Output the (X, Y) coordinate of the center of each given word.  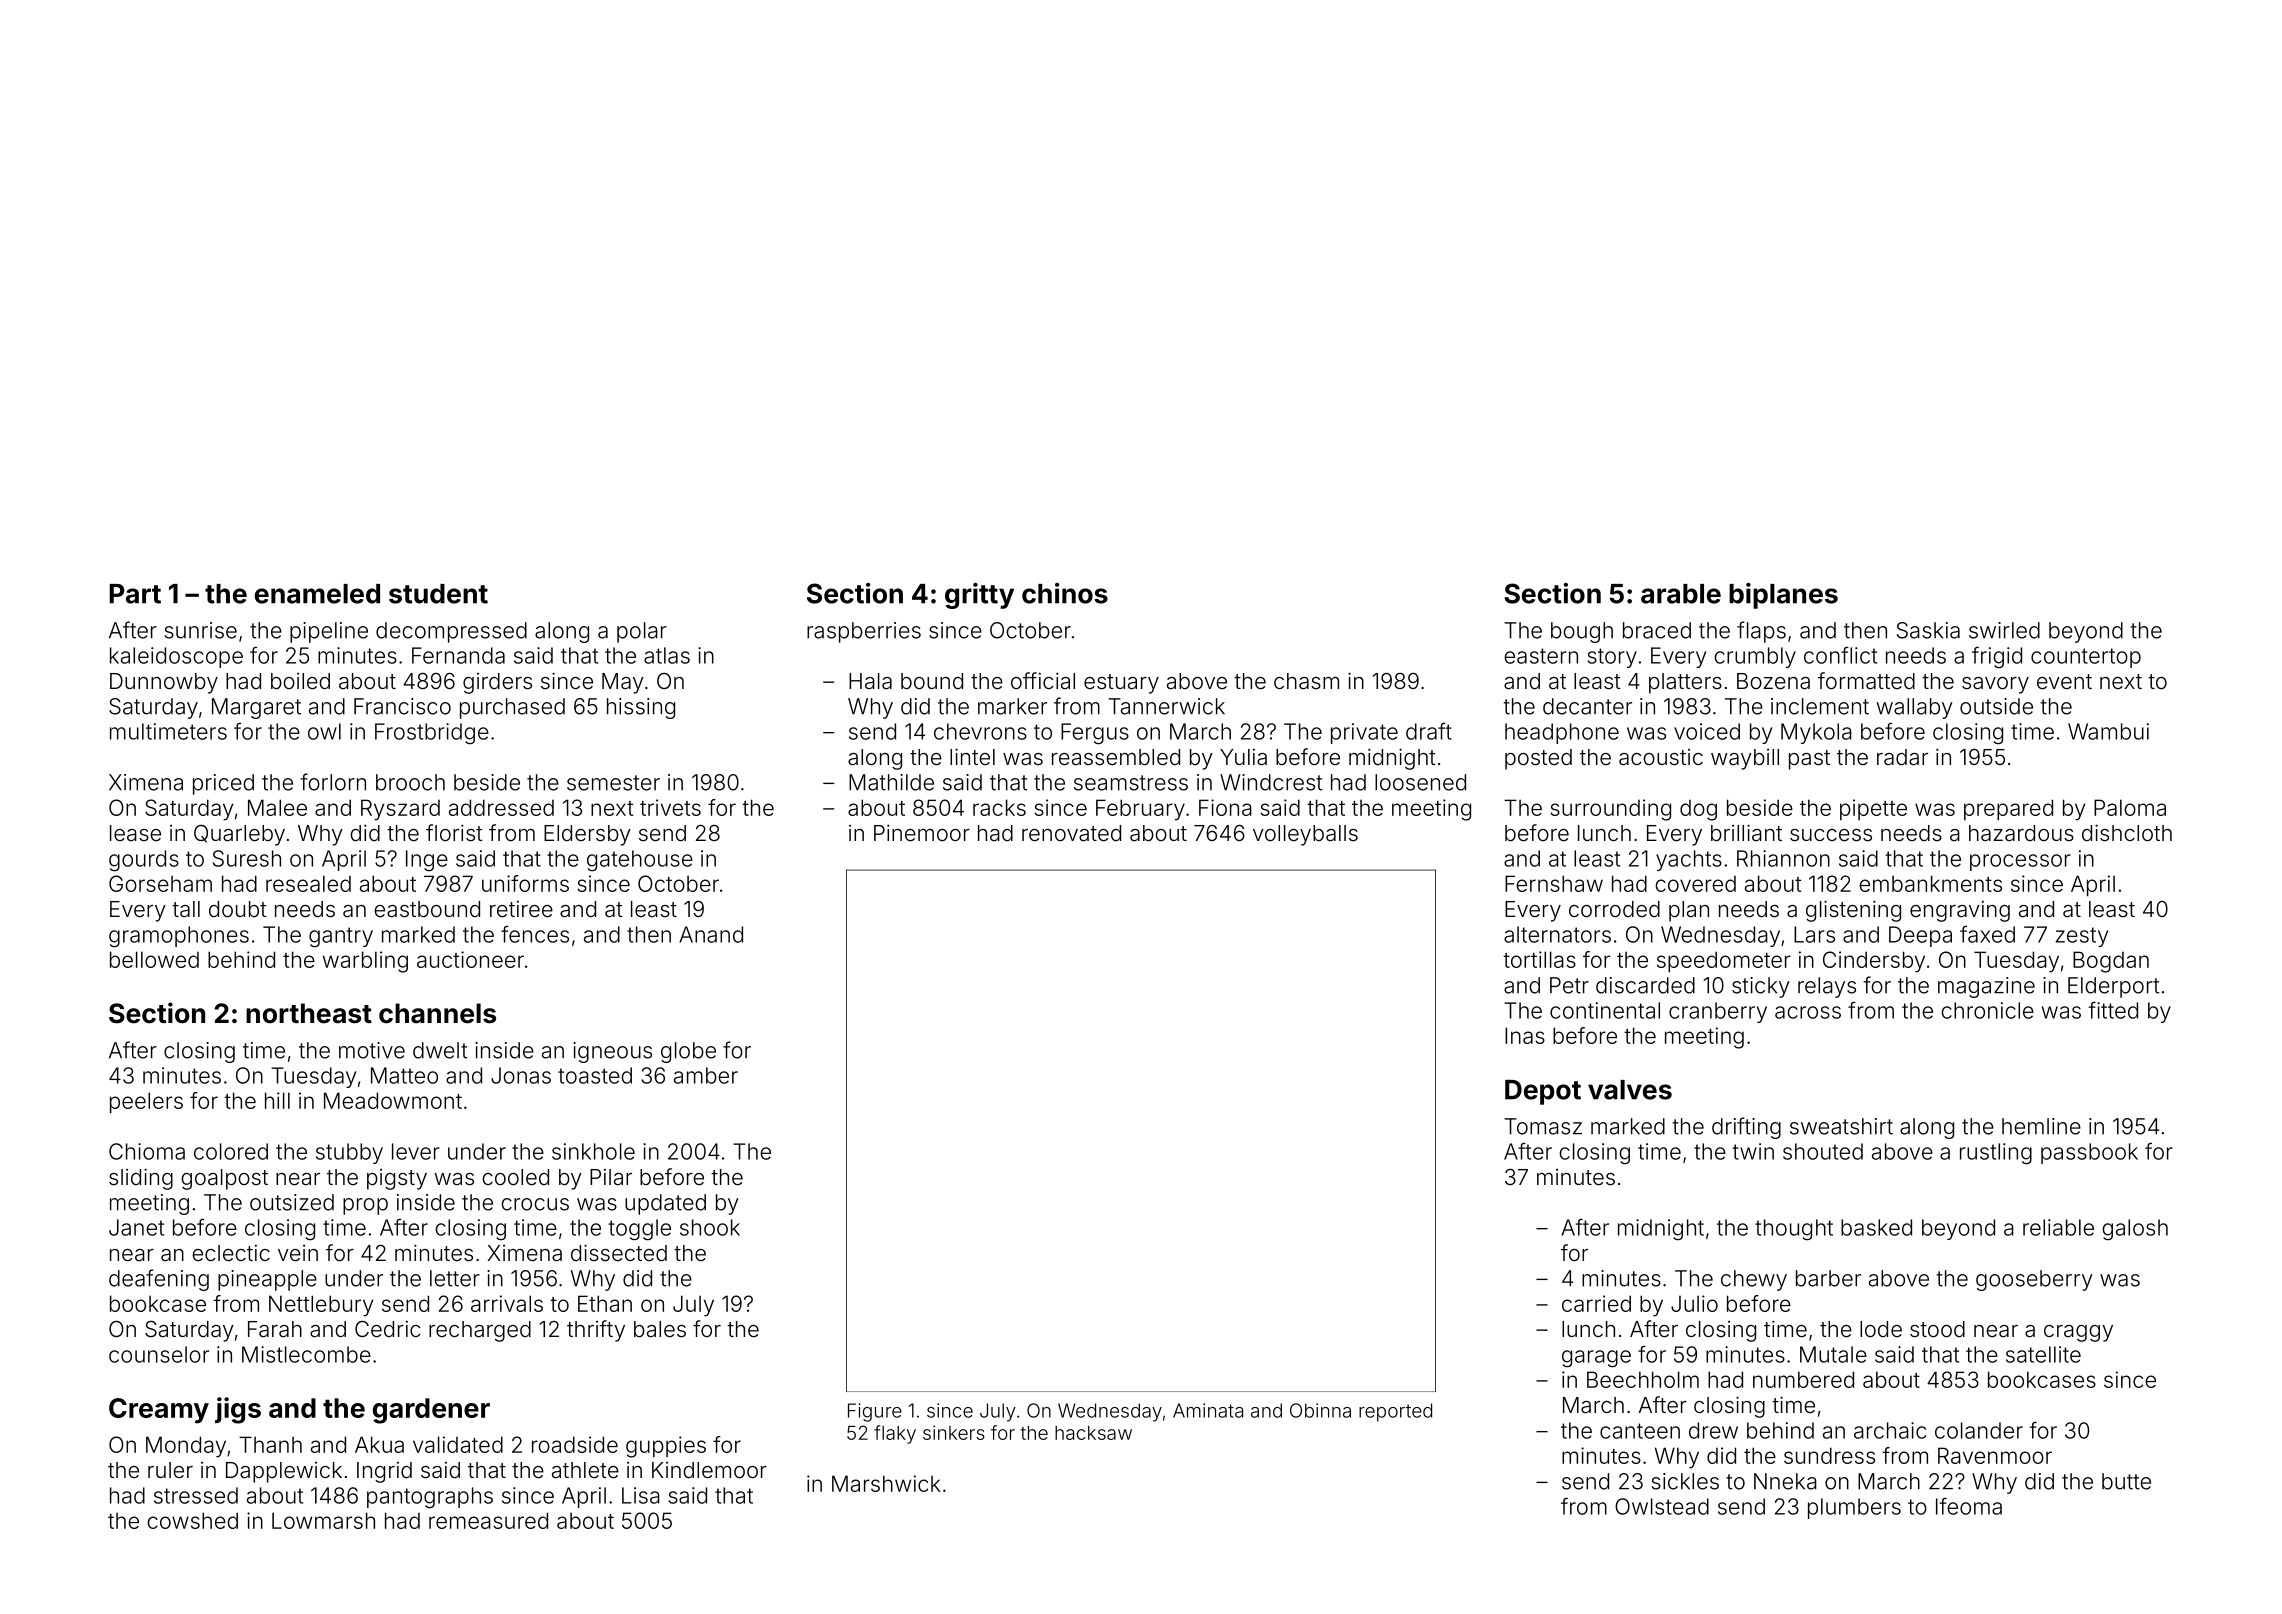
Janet (136, 1227)
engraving (1960, 911)
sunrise (200, 630)
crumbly (1755, 657)
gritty (979, 596)
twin (1753, 1151)
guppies (666, 1447)
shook (710, 1227)
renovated (1071, 833)
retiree (521, 909)
